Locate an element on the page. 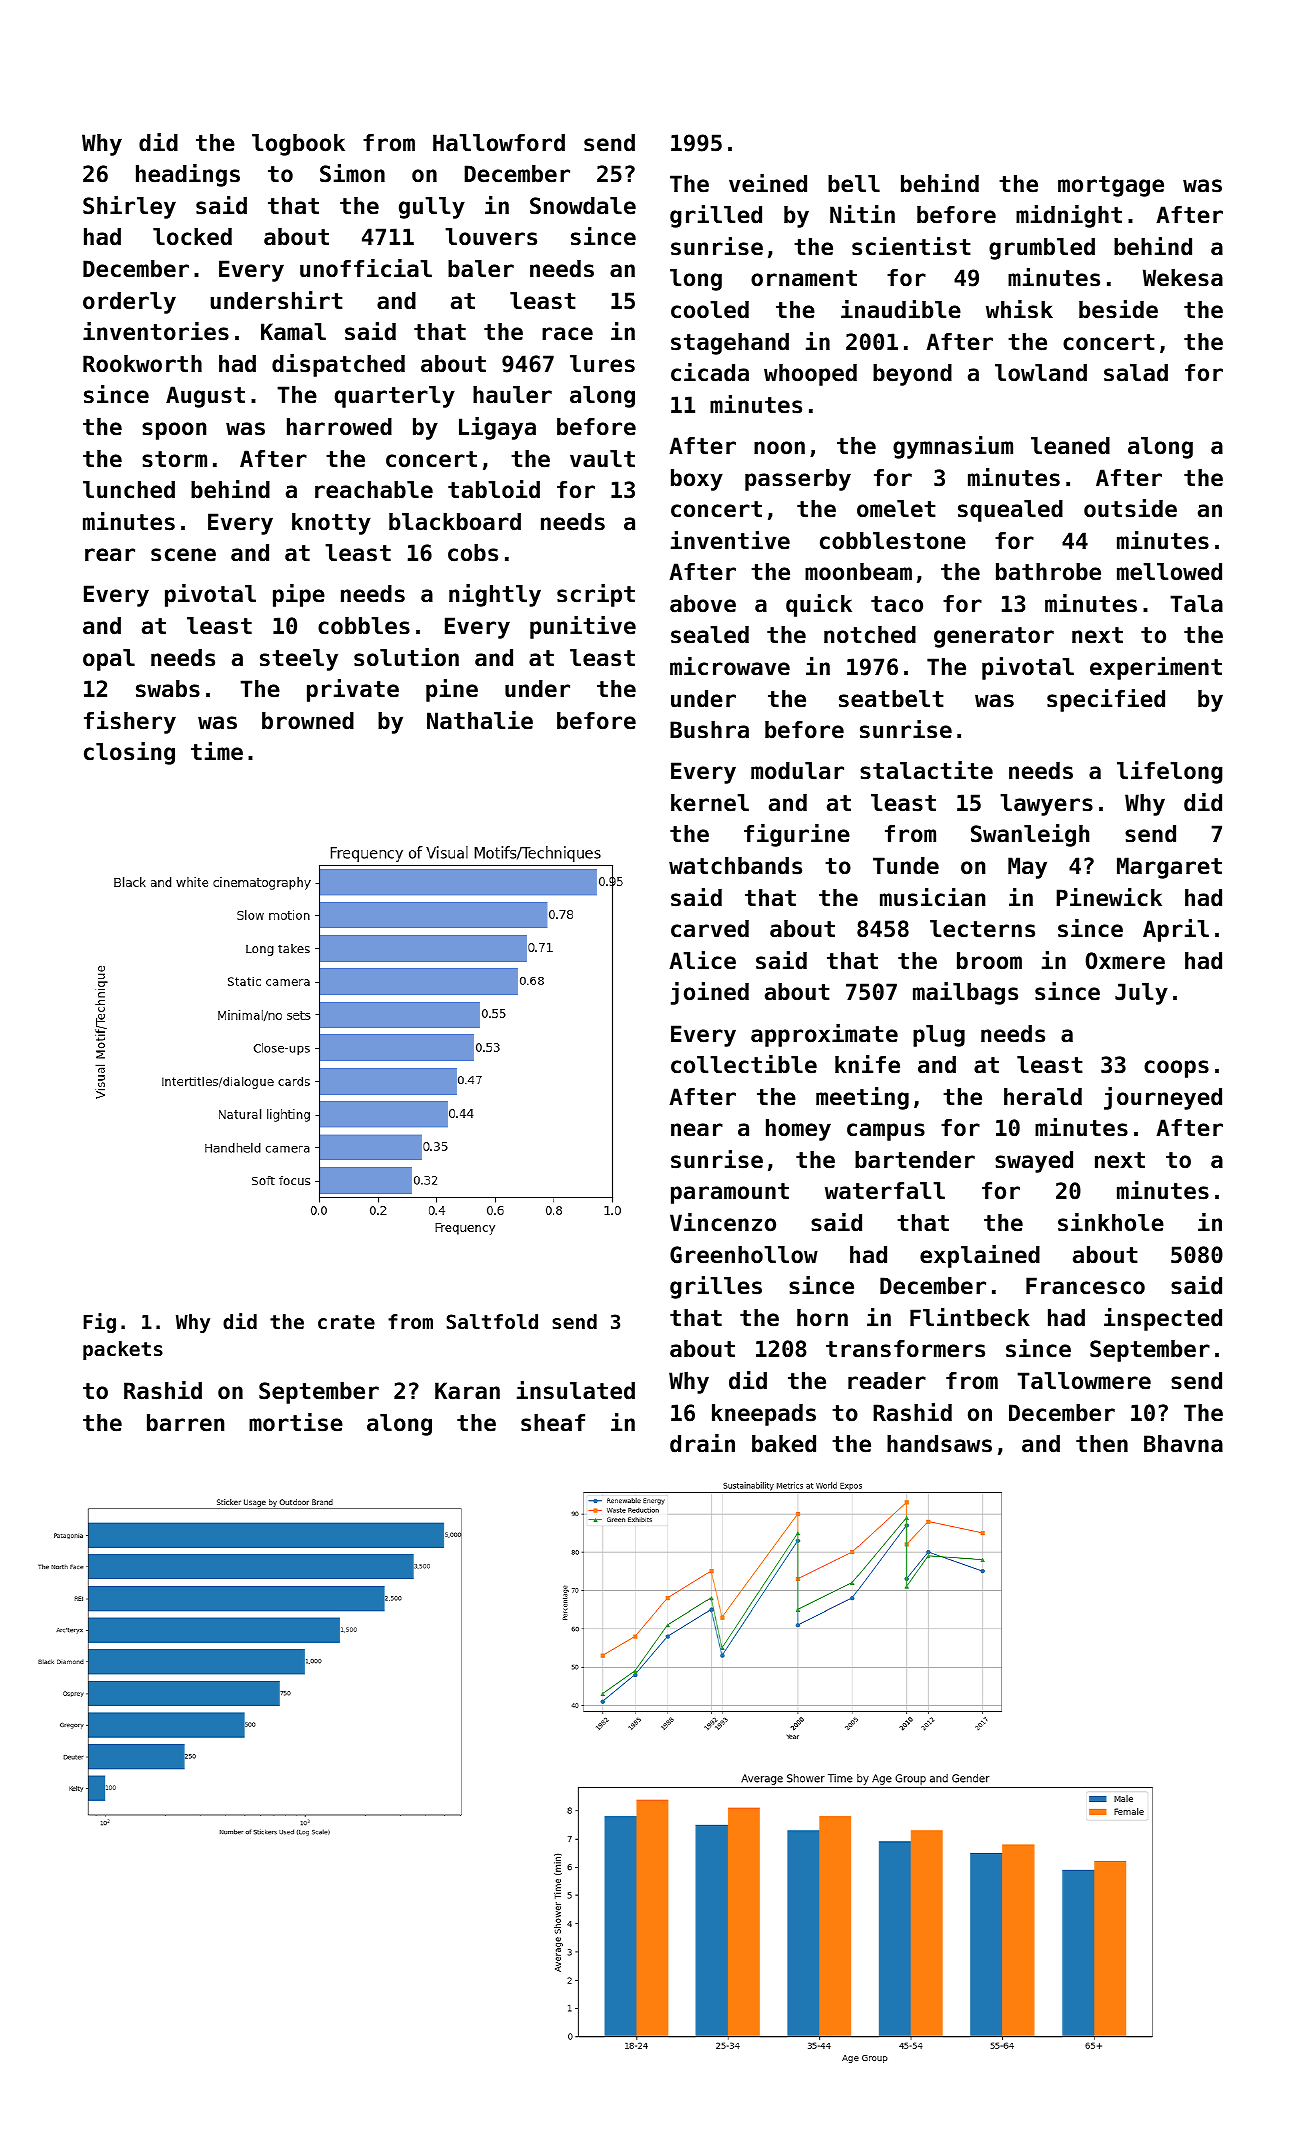 The width and height of the image is (1306, 2151). mortgage is located at coordinates (1111, 186).
